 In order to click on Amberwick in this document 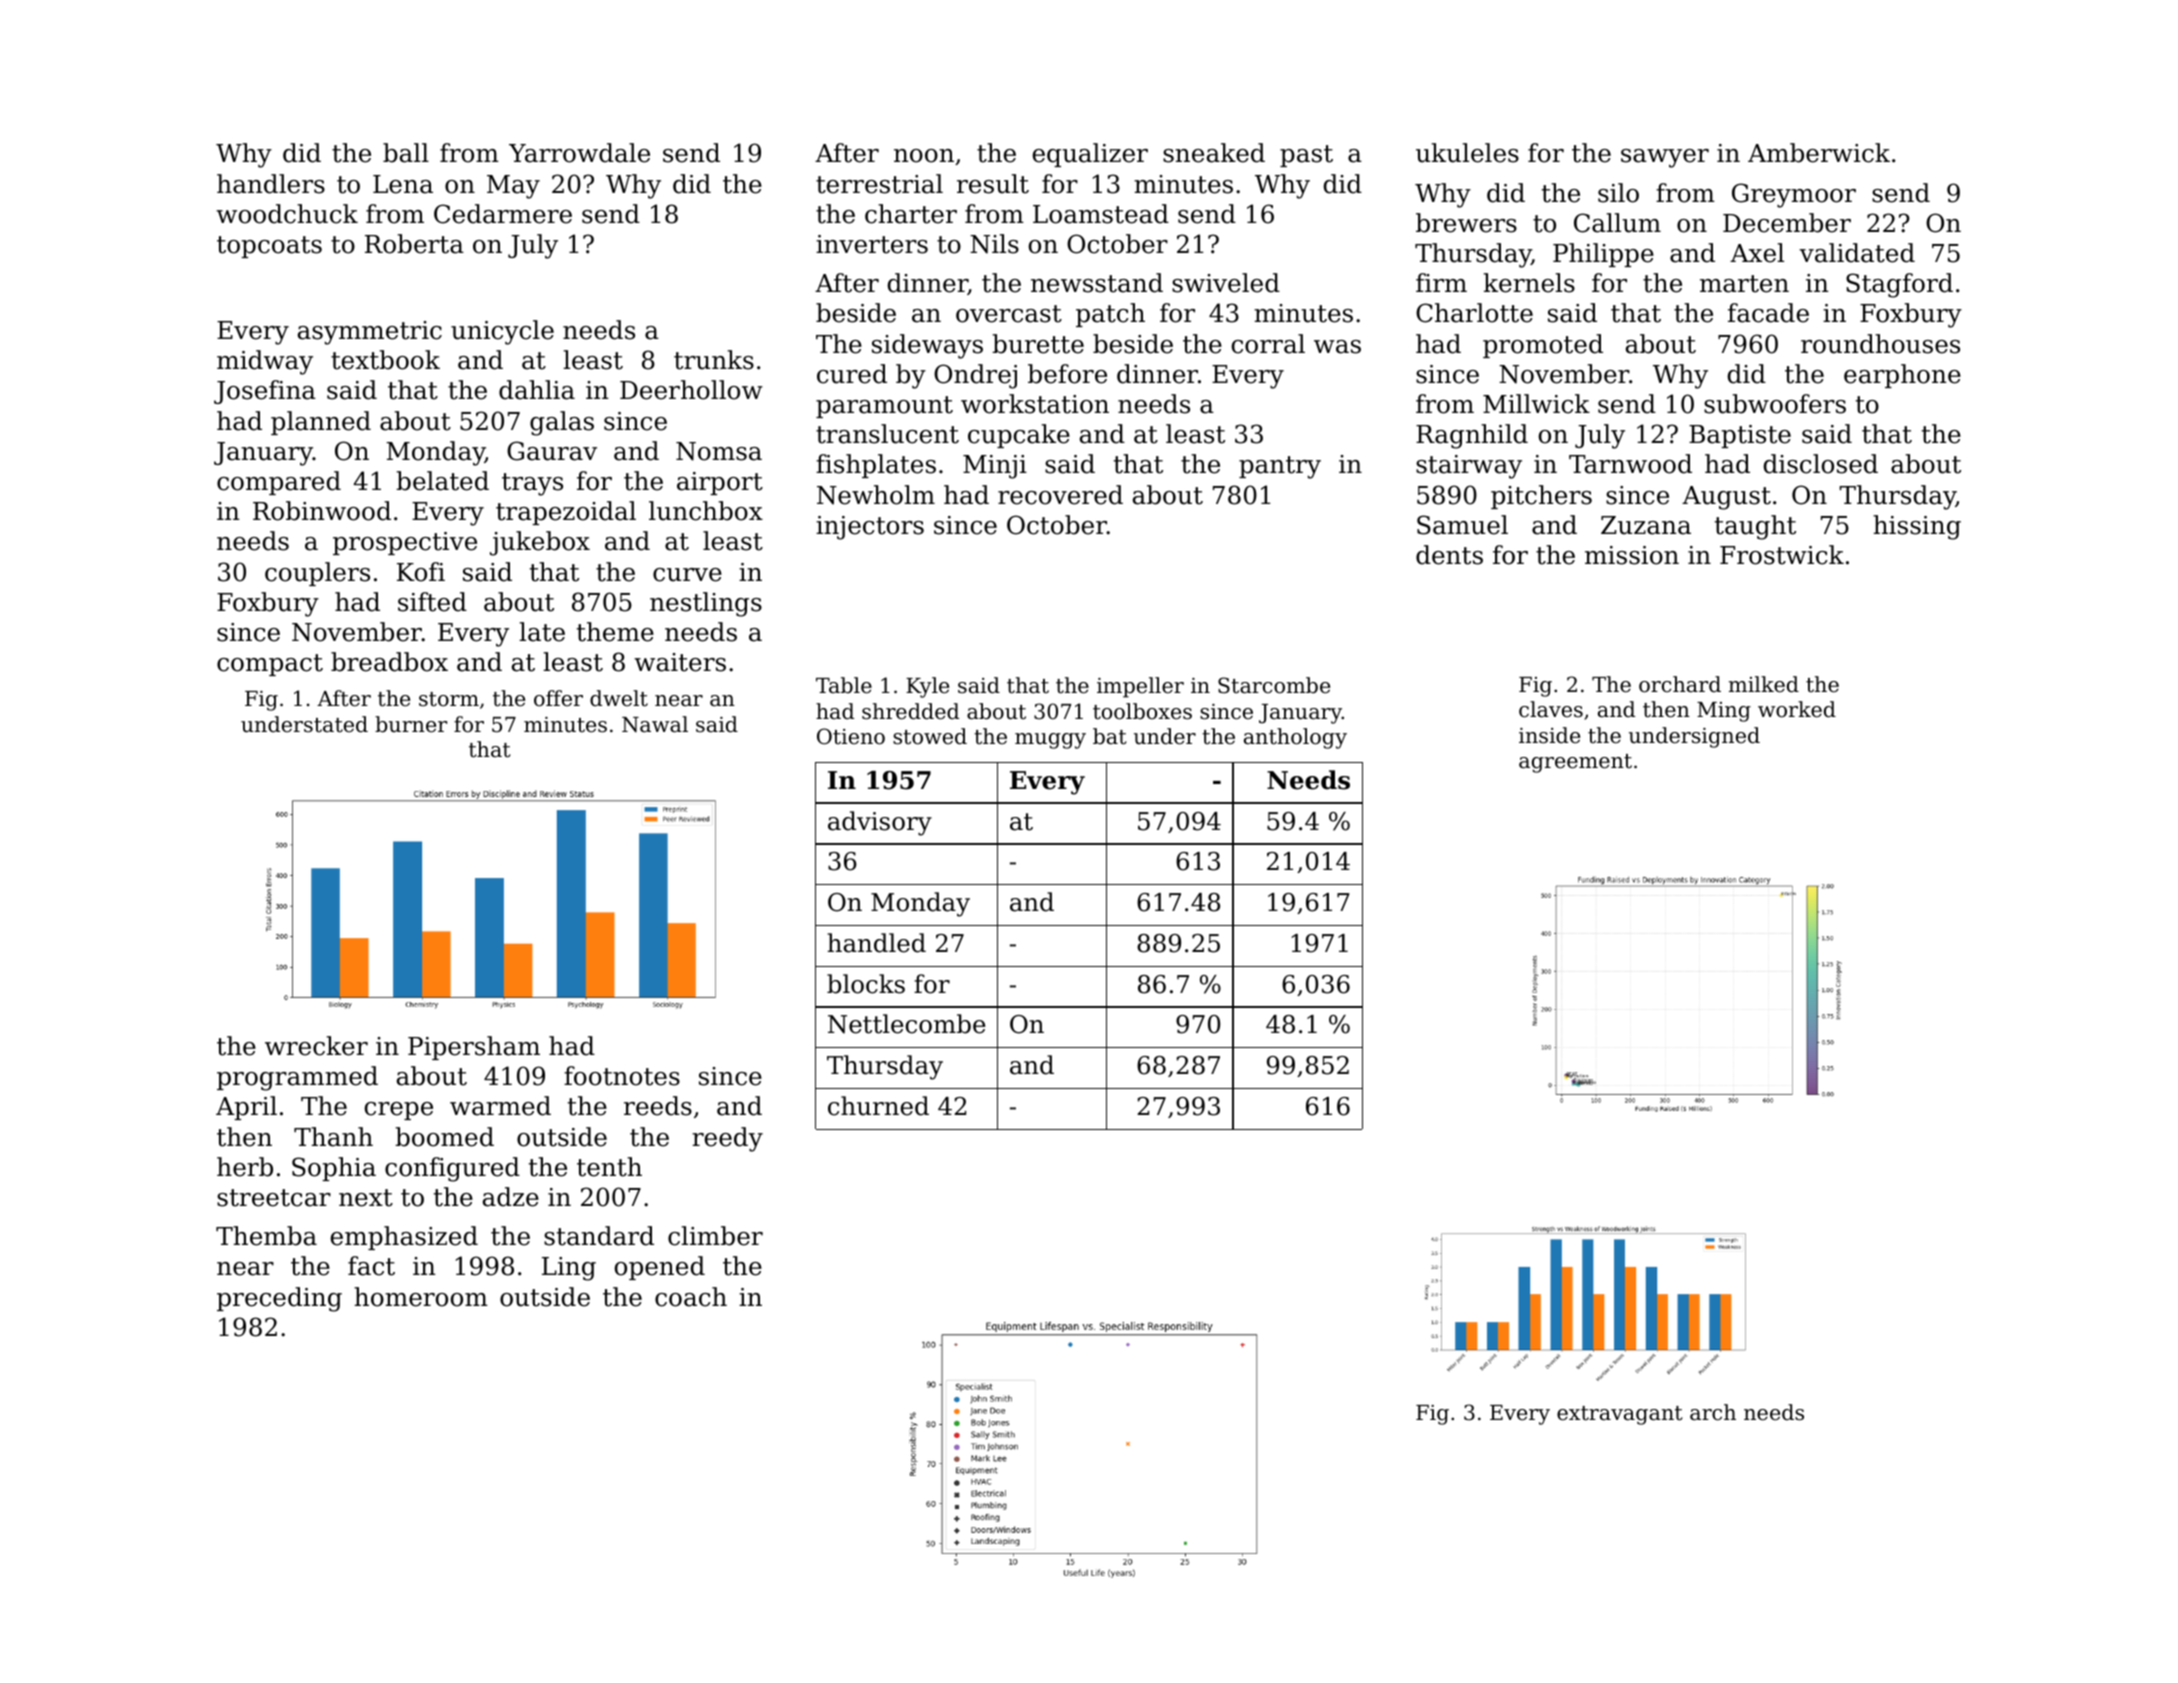, I will do `click(1819, 153)`.
